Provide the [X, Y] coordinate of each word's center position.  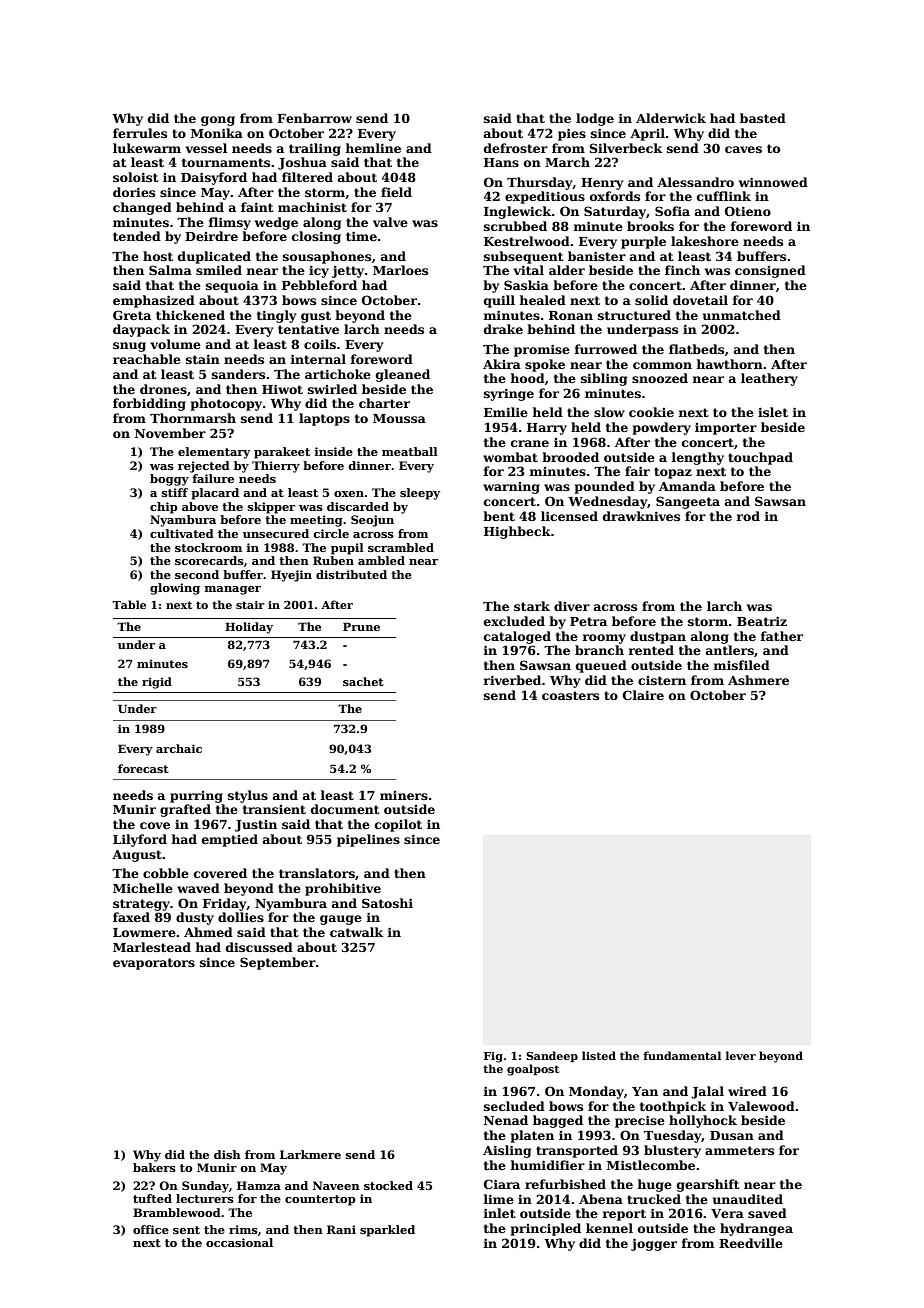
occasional [239, 1242]
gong [218, 121]
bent [499, 516]
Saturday [615, 212]
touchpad [760, 458]
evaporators [154, 964]
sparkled [387, 1231]
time [361, 236]
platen [532, 1136]
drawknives [641, 516]
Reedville [751, 1243]
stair [250, 605]
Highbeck [517, 532]
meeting [316, 521]
